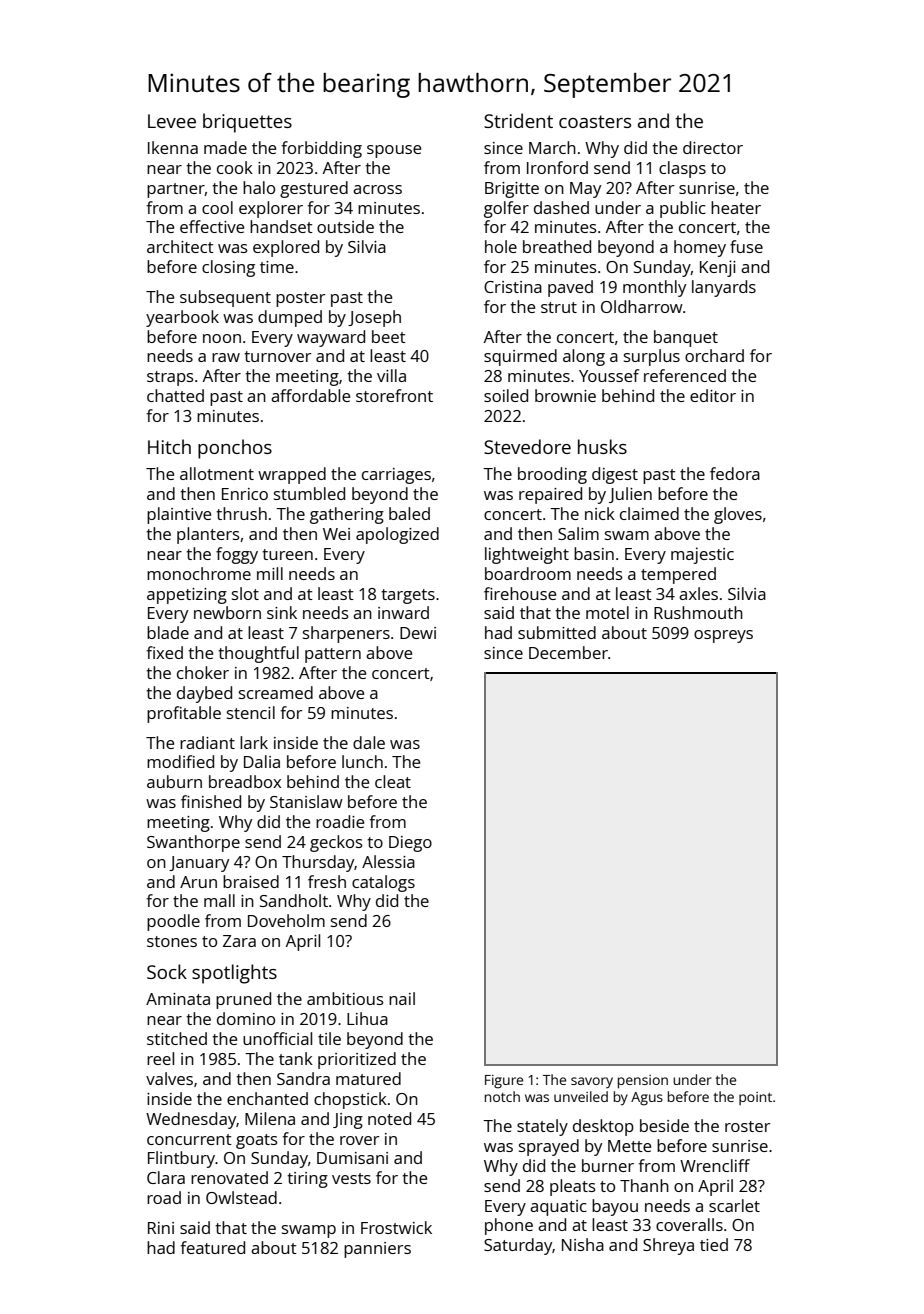 The width and height of the image is (924, 1314). Describe the element at coordinates (184, 714) in the image. I see `profitable` at that location.
